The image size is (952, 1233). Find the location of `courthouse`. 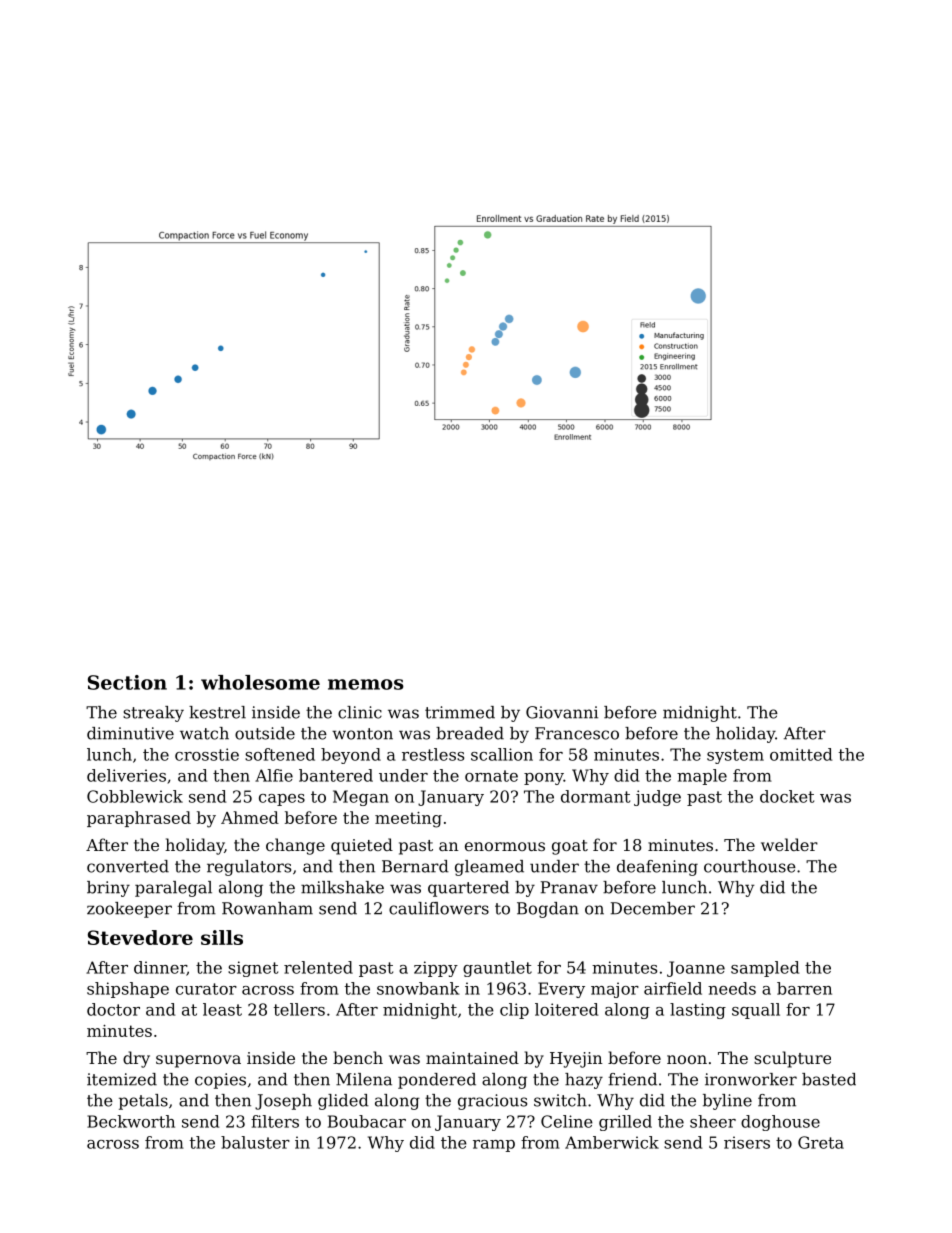

courthouse is located at coordinates (750, 866).
